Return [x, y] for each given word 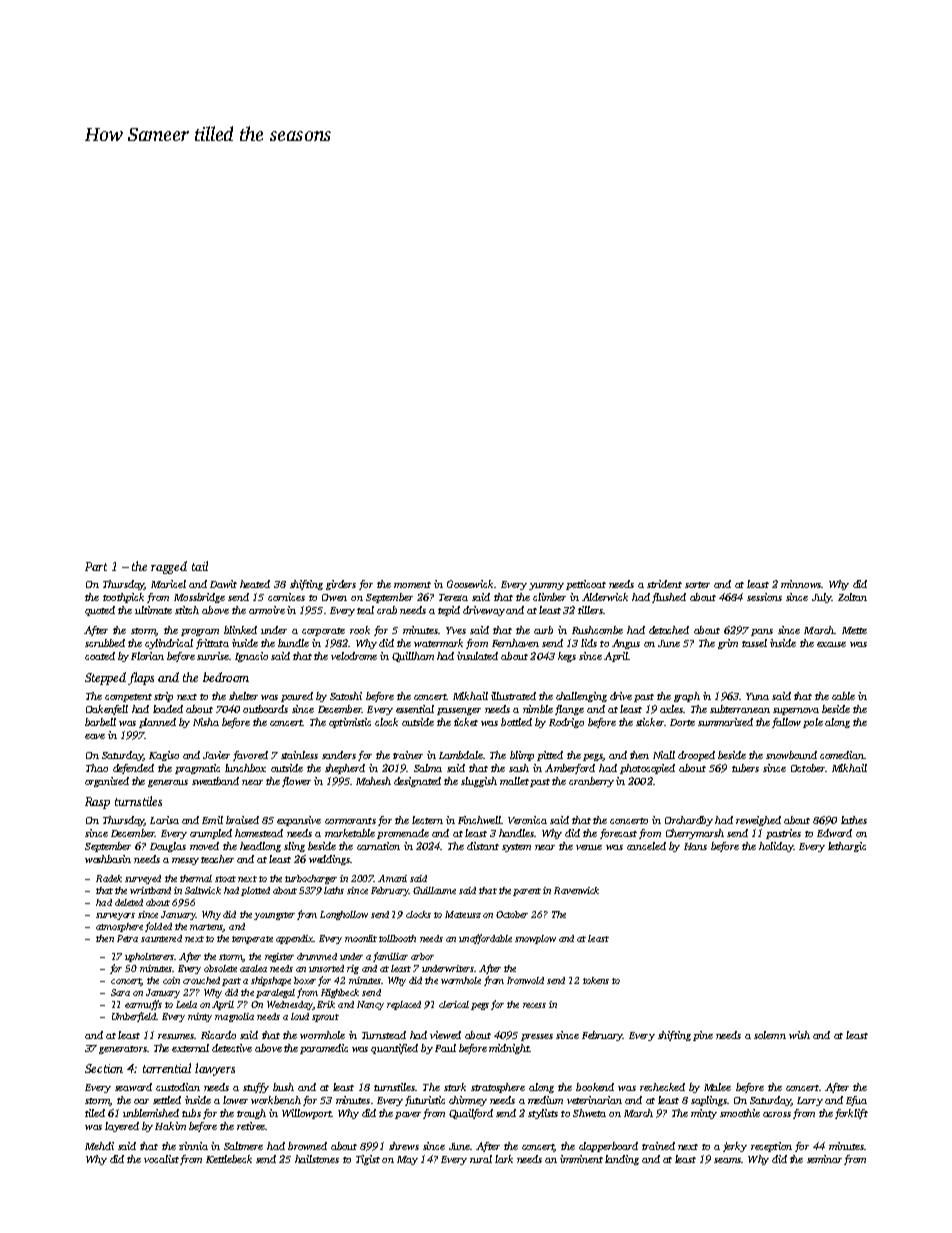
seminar [824, 1159]
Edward [834, 833]
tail [200, 566]
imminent [581, 1159]
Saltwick [203, 890]
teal [365, 610]
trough [251, 1114]
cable [843, 696]
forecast [618, 834]
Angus [626, 644]
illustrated [513, 696]
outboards [265, 709]
